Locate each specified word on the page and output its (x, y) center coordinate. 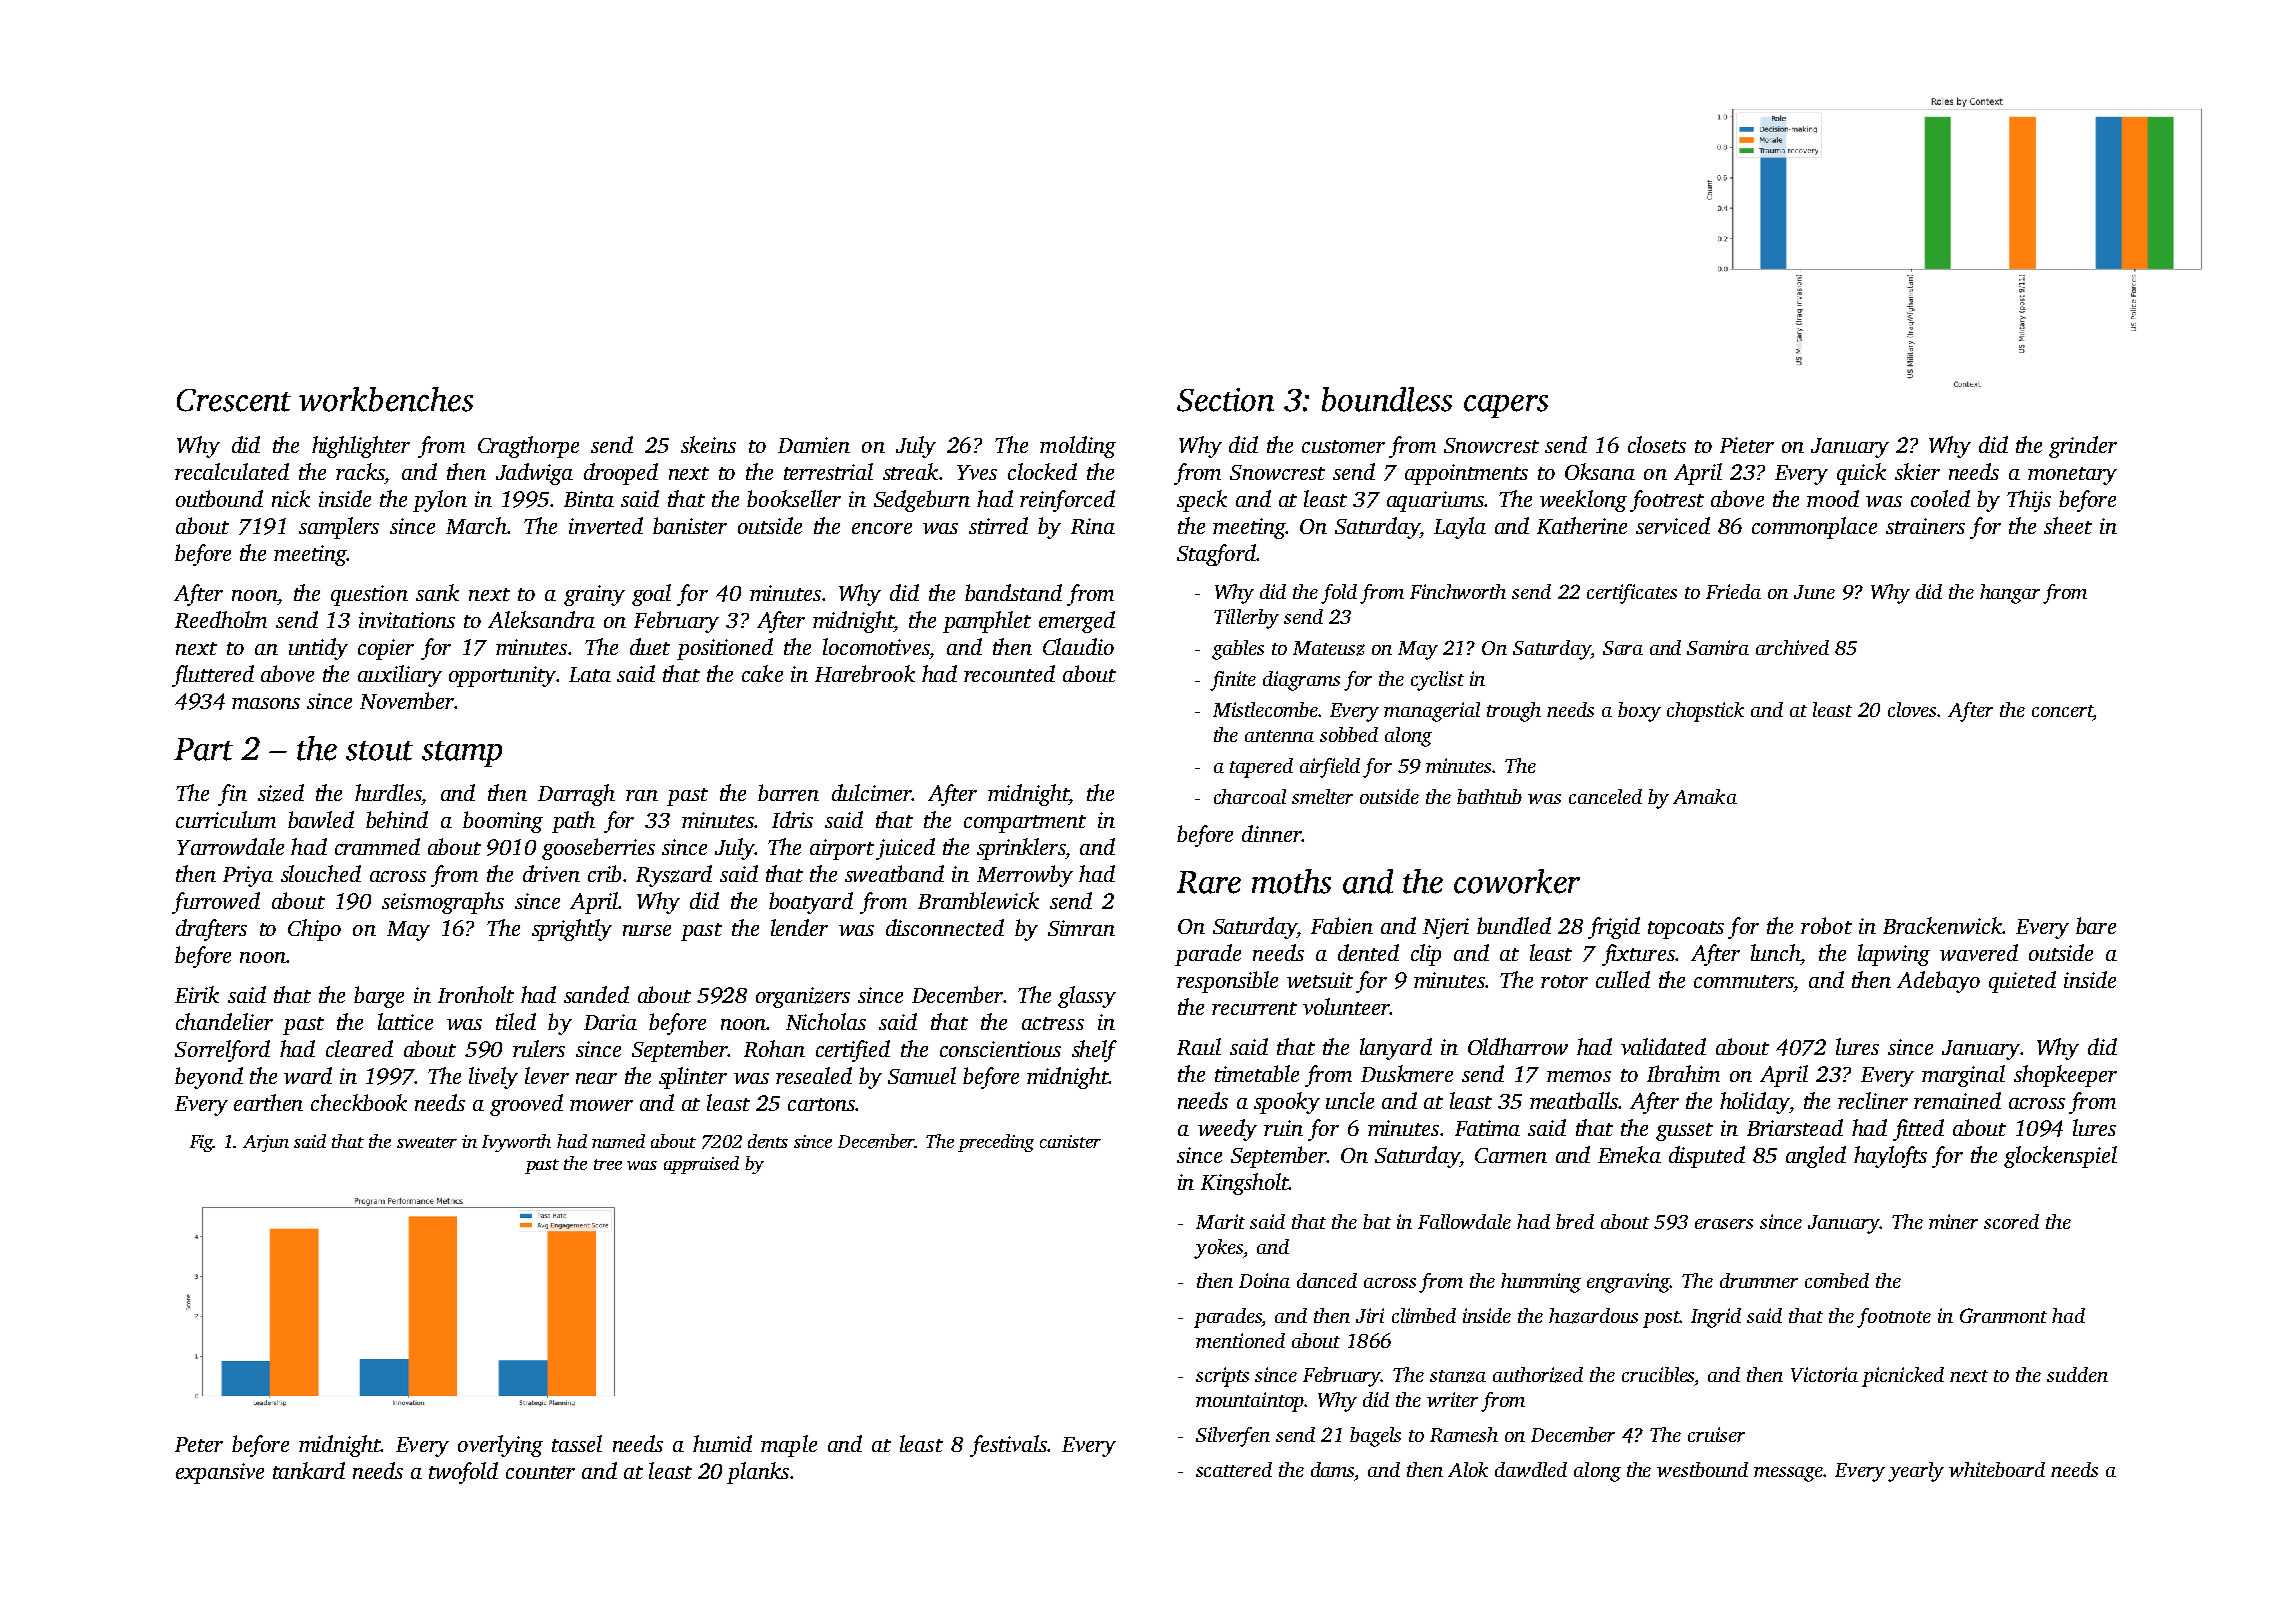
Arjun (266, 1143)
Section (1225, 400)
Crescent (234, 400)
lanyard (1396, 1049)
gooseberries (598, 849)
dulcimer (872, 792)
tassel (577, 1443)
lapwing (1894, 955)
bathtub (1489, 796)
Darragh (576, 795)
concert (2062, 711)
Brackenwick (1942, 925)
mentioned (1240, 1340)
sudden (2077, 1374)
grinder (2083, 447)
